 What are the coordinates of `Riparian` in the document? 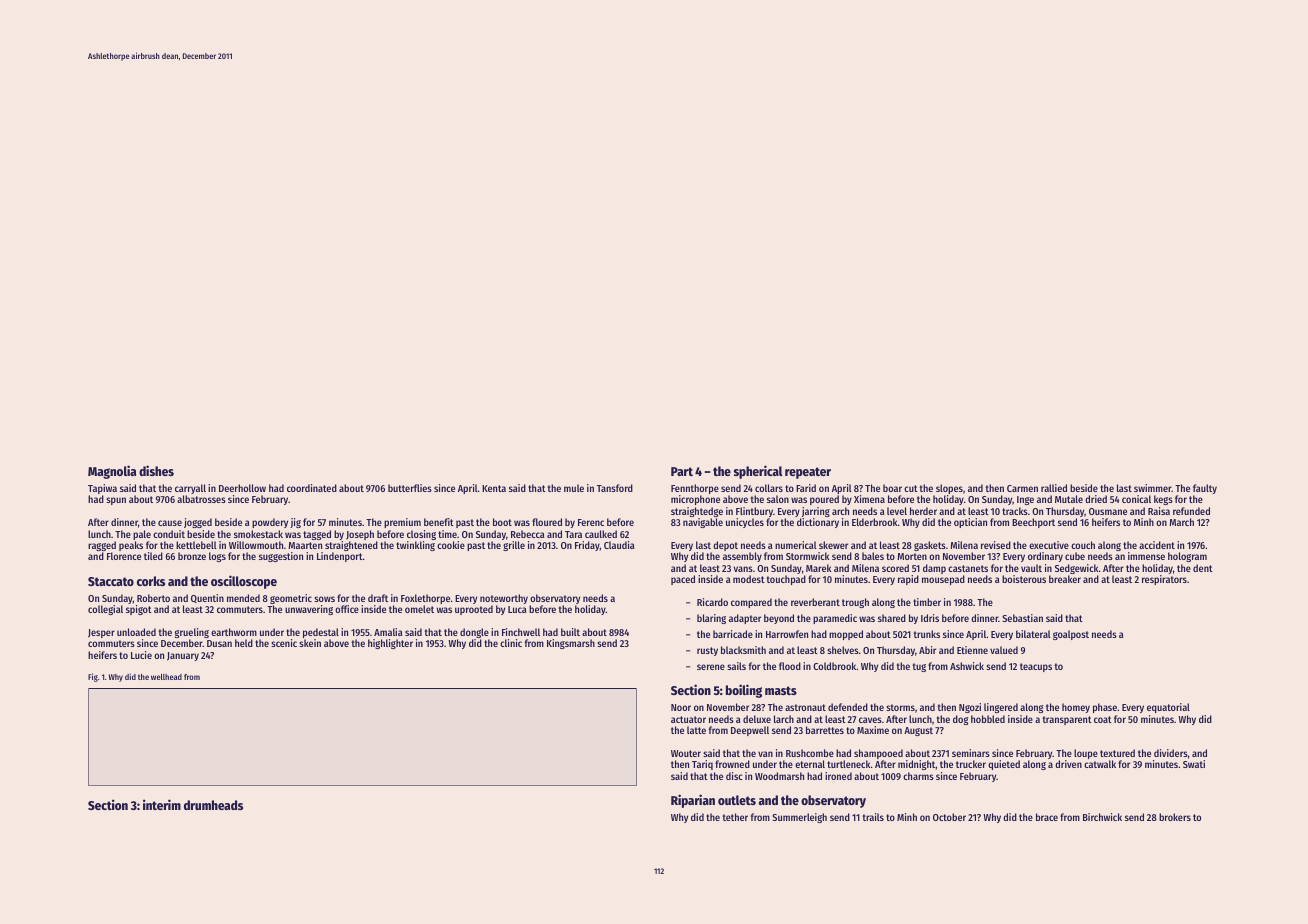 It's located at (693, 801).
